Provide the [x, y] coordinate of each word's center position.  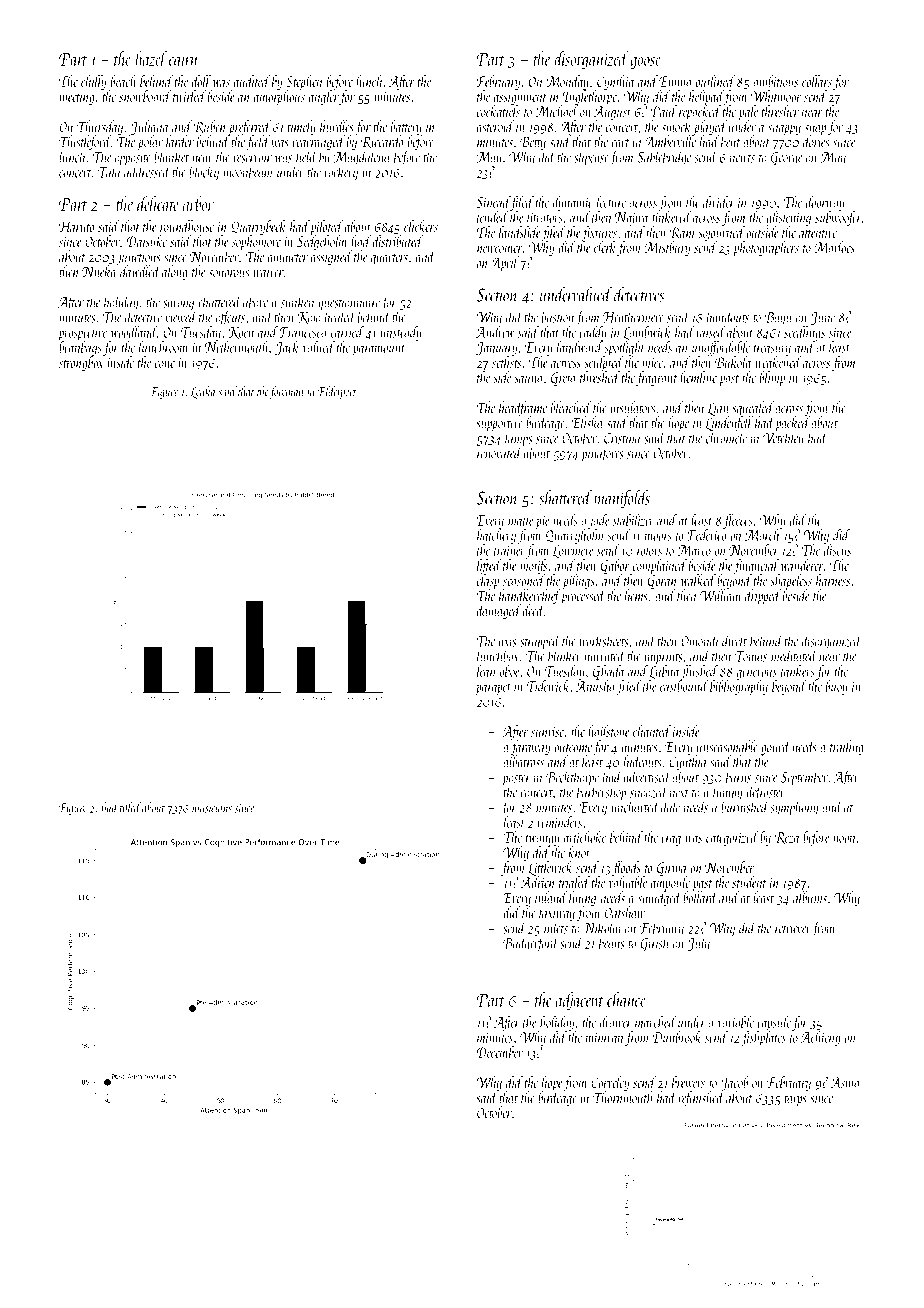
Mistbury [667, 248]
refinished [701, 1098]
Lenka [203, 392]
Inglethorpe [590, 97]
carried [347, 332]
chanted [652, 731]
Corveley [610, 1083]
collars [817, 81]
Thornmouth [623, 1097]
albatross [524, 761]
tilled [130, 807]
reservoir [252, 157]
